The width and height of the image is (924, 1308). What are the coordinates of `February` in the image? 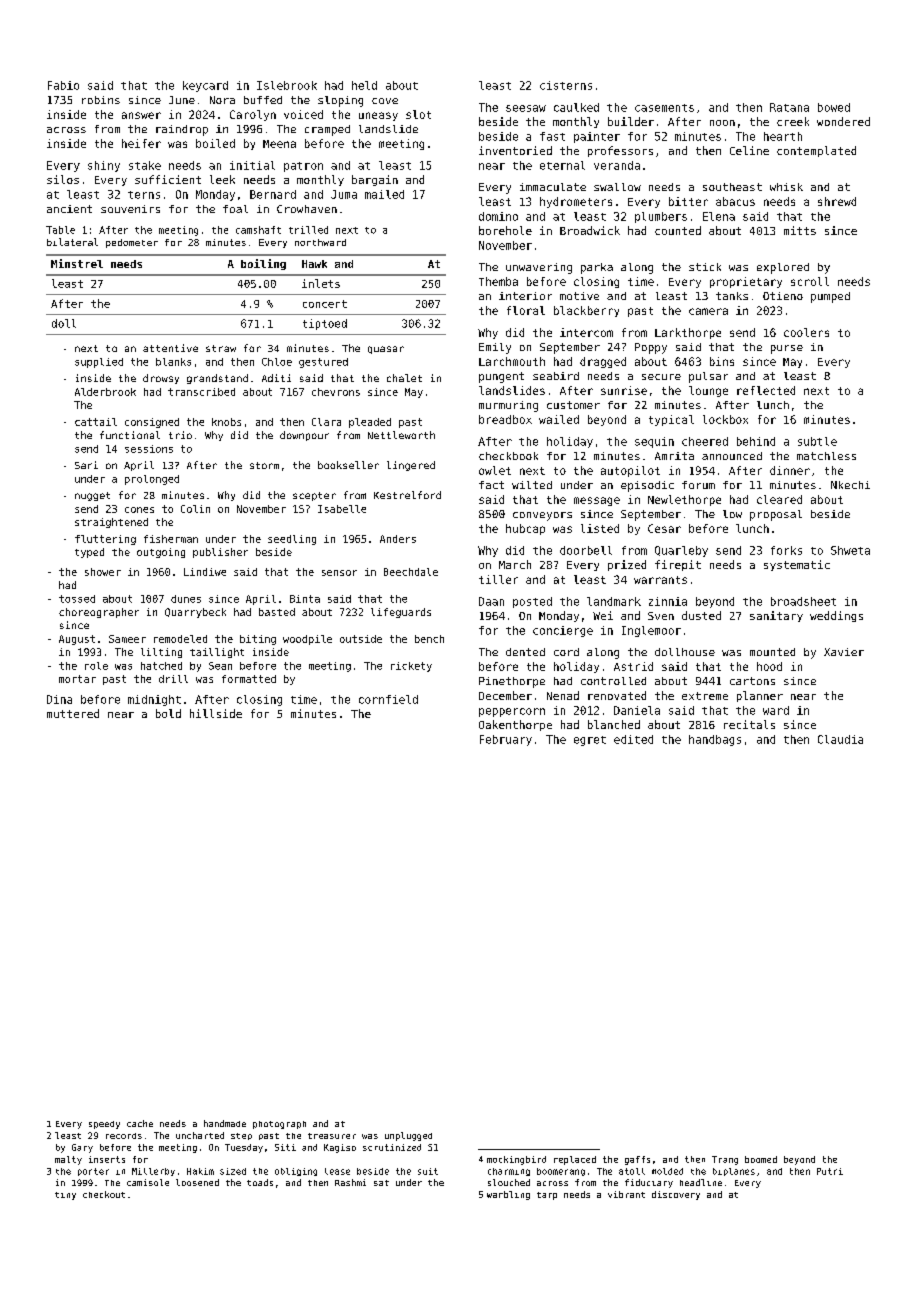 It's located at (506, 740).
